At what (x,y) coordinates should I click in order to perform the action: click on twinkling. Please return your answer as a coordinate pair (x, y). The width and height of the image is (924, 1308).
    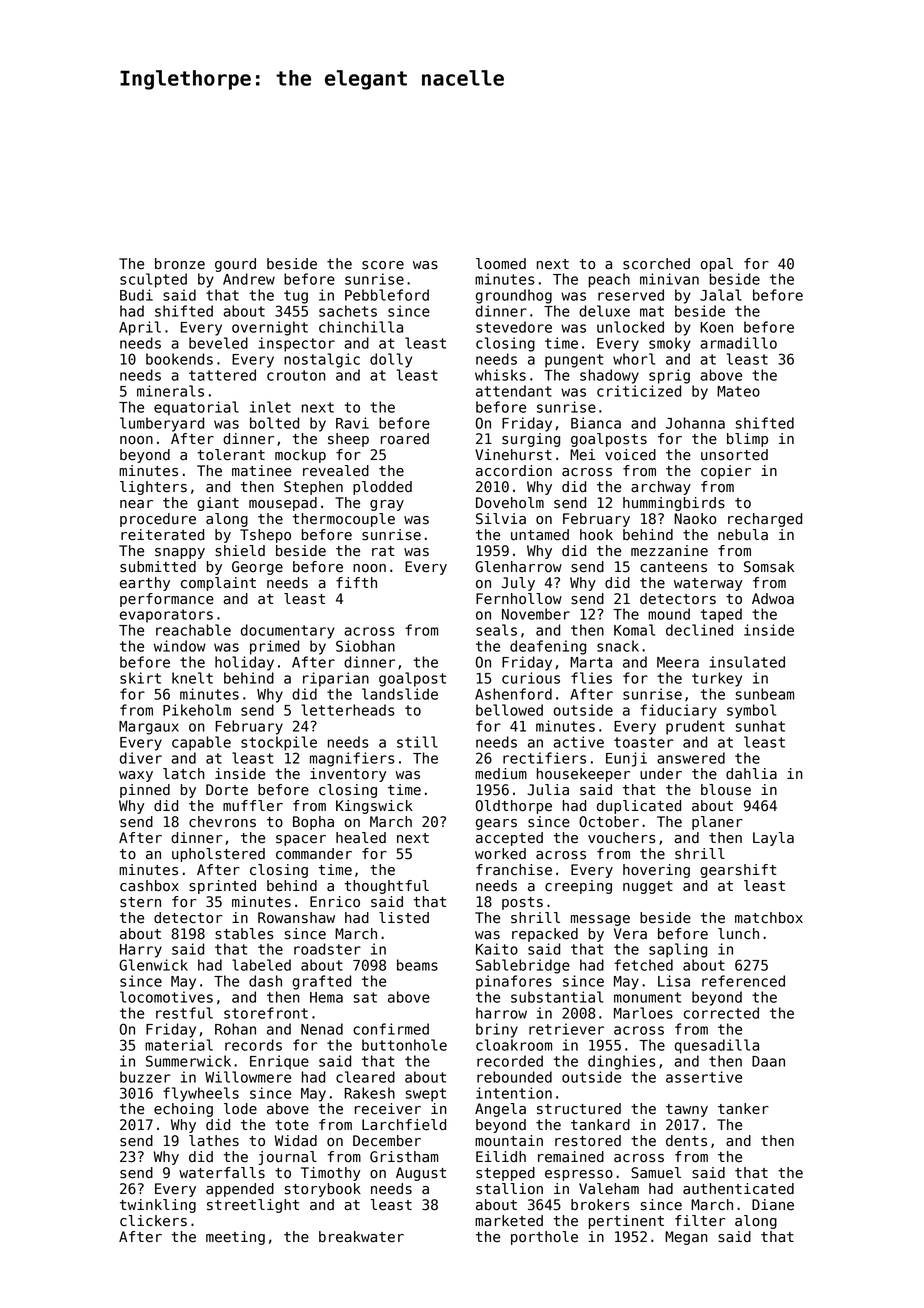
    Looking at the image, I should click on (158, 1206).
